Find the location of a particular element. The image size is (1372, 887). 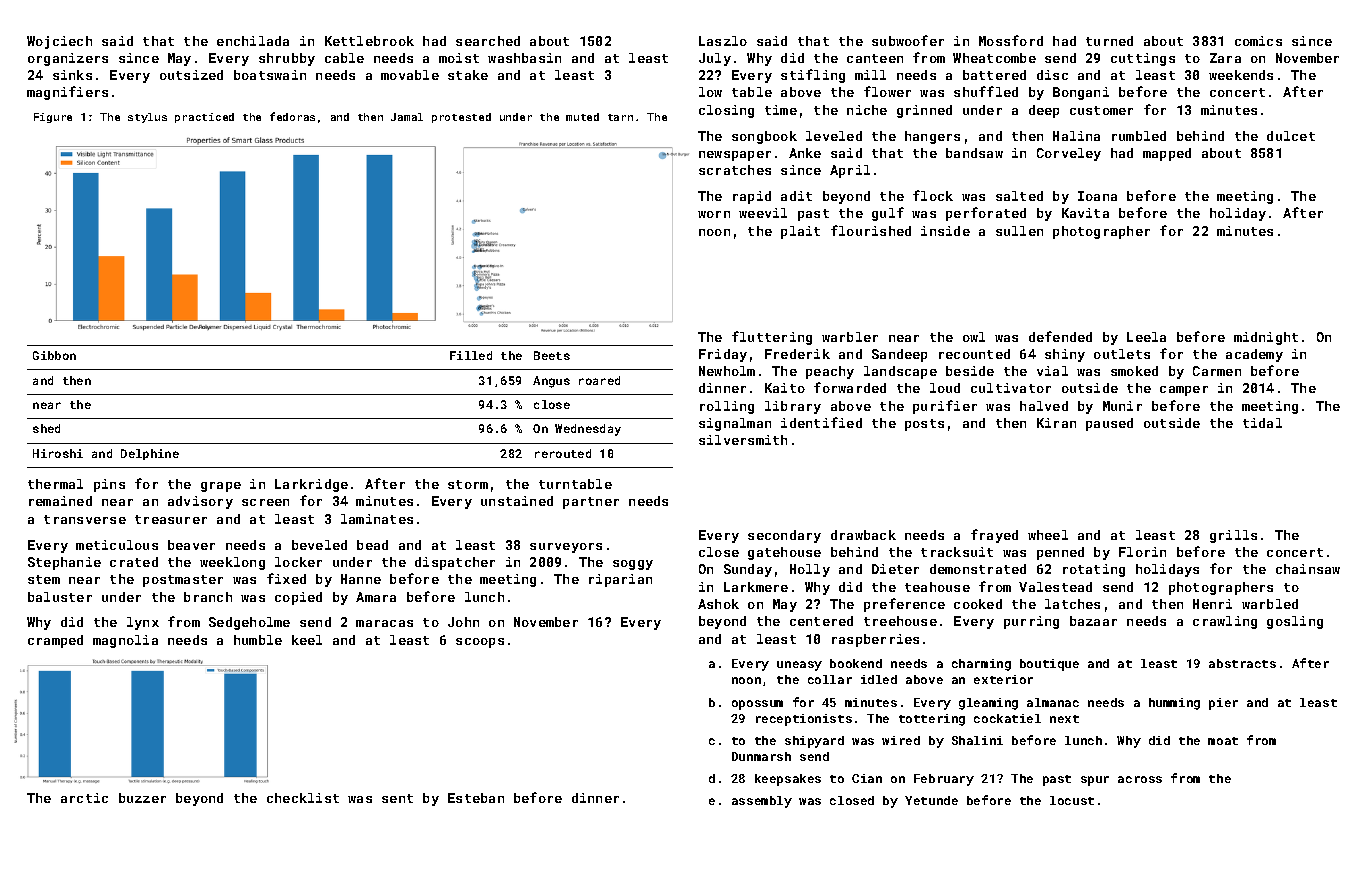

fluttering is located at coordinates (772, 338).
